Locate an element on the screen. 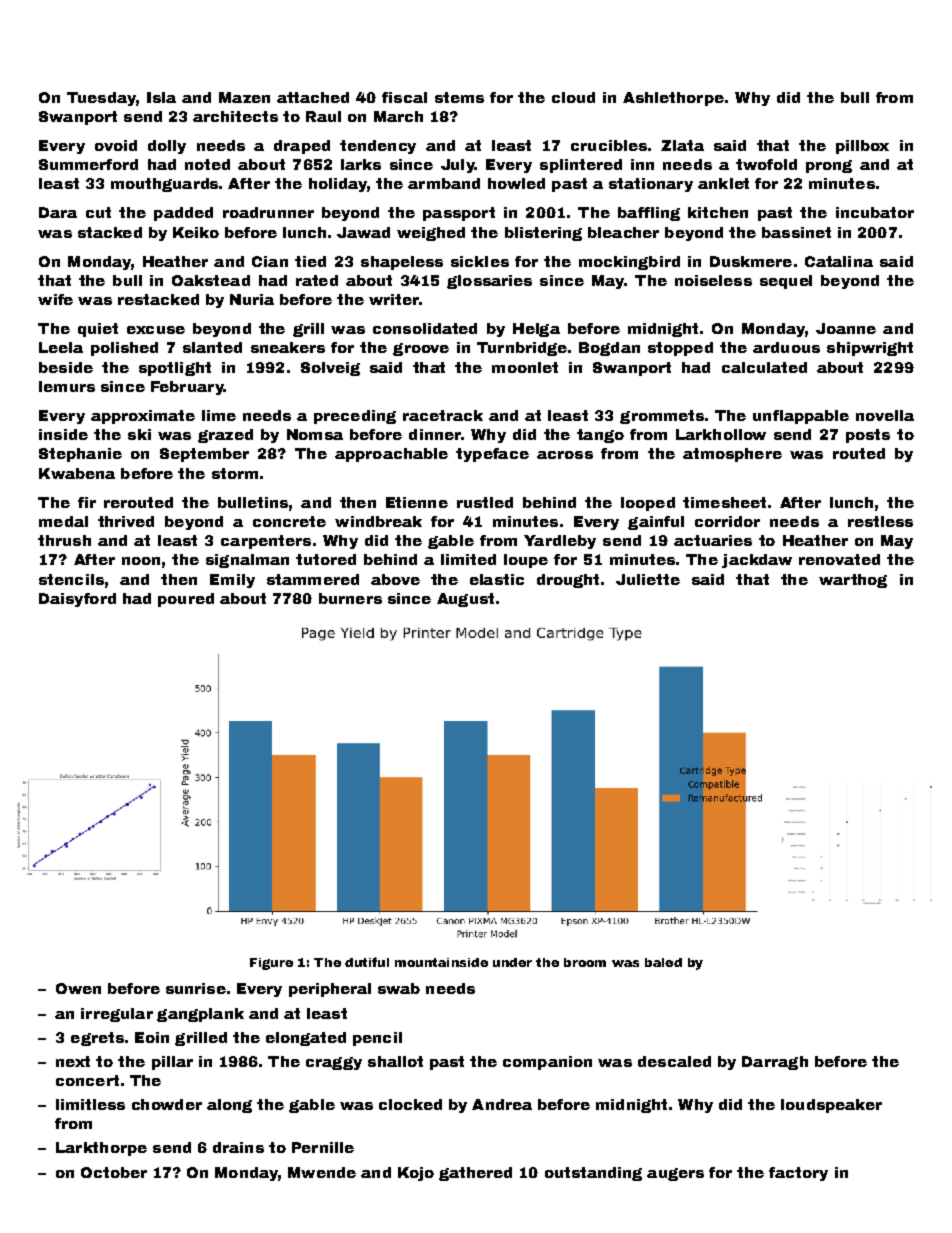 The width and height of the screenshot is (952, 1233). ovoid is located at coordinates (116, 145).
